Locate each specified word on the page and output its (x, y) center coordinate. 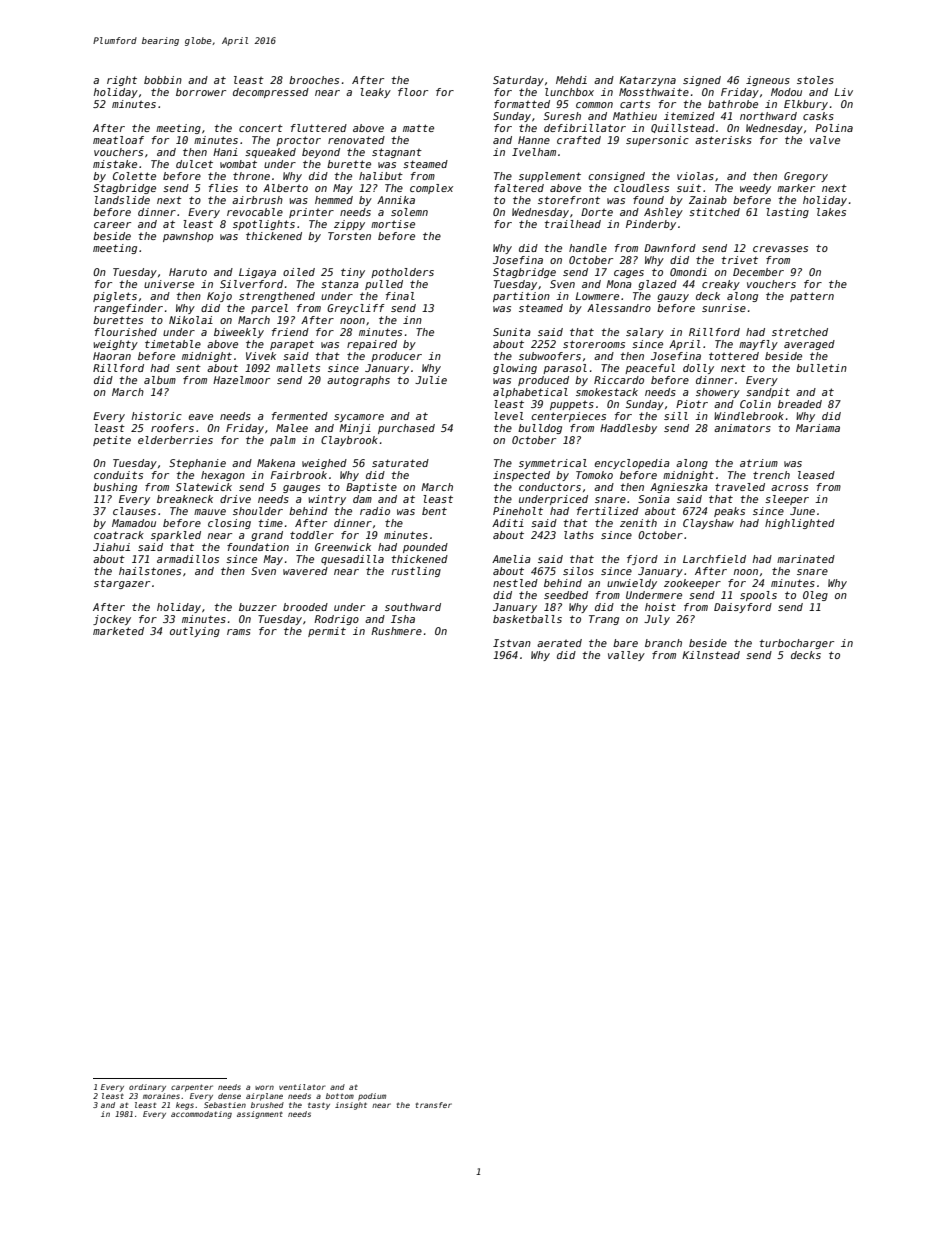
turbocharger (797, 644)
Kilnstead (711, 655)
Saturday (518, 81)
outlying (195, 632)
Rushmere (396, 631)
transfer (434, 1105)
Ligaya (257, 273)
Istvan (512, 643)
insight (351, 1106)
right (122, 81)
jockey (112, 620)
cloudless (641, 188)
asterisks (723, 140)
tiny (353, 273)
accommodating (201, 1115)
